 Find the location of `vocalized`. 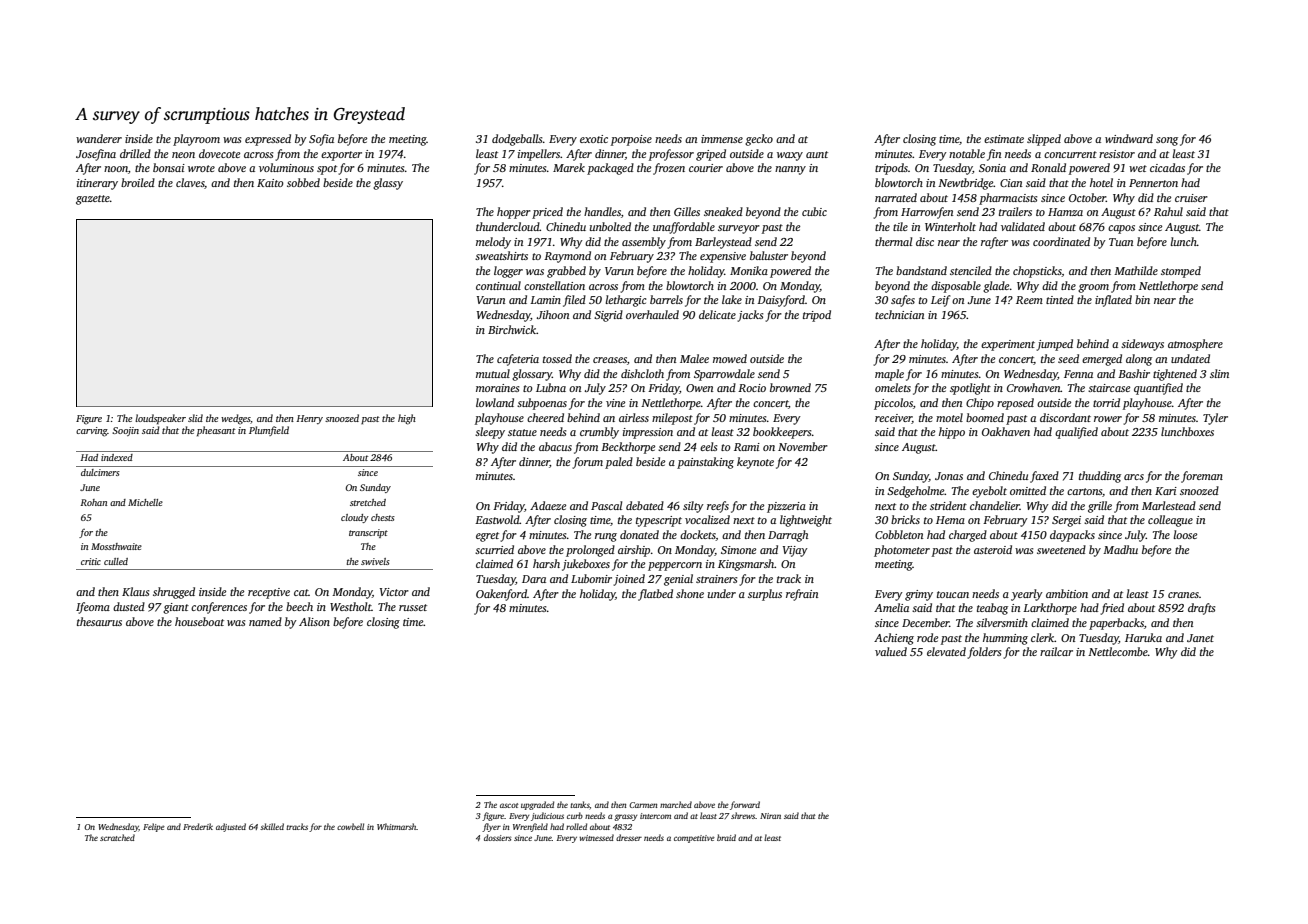

vocalized is located at coordinates (707, 519).
